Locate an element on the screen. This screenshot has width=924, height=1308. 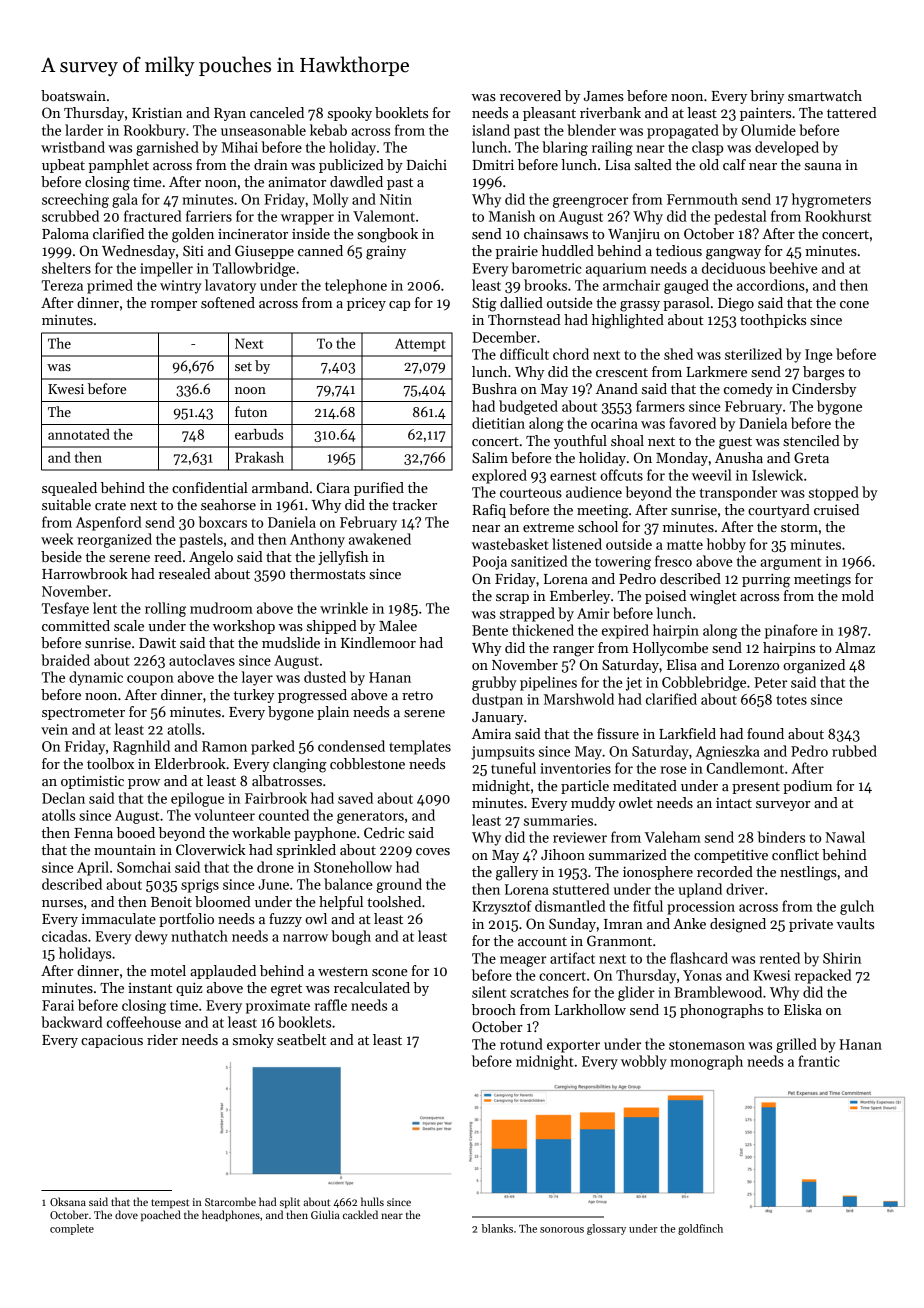
Salim is located at coordinates (490, 457).
